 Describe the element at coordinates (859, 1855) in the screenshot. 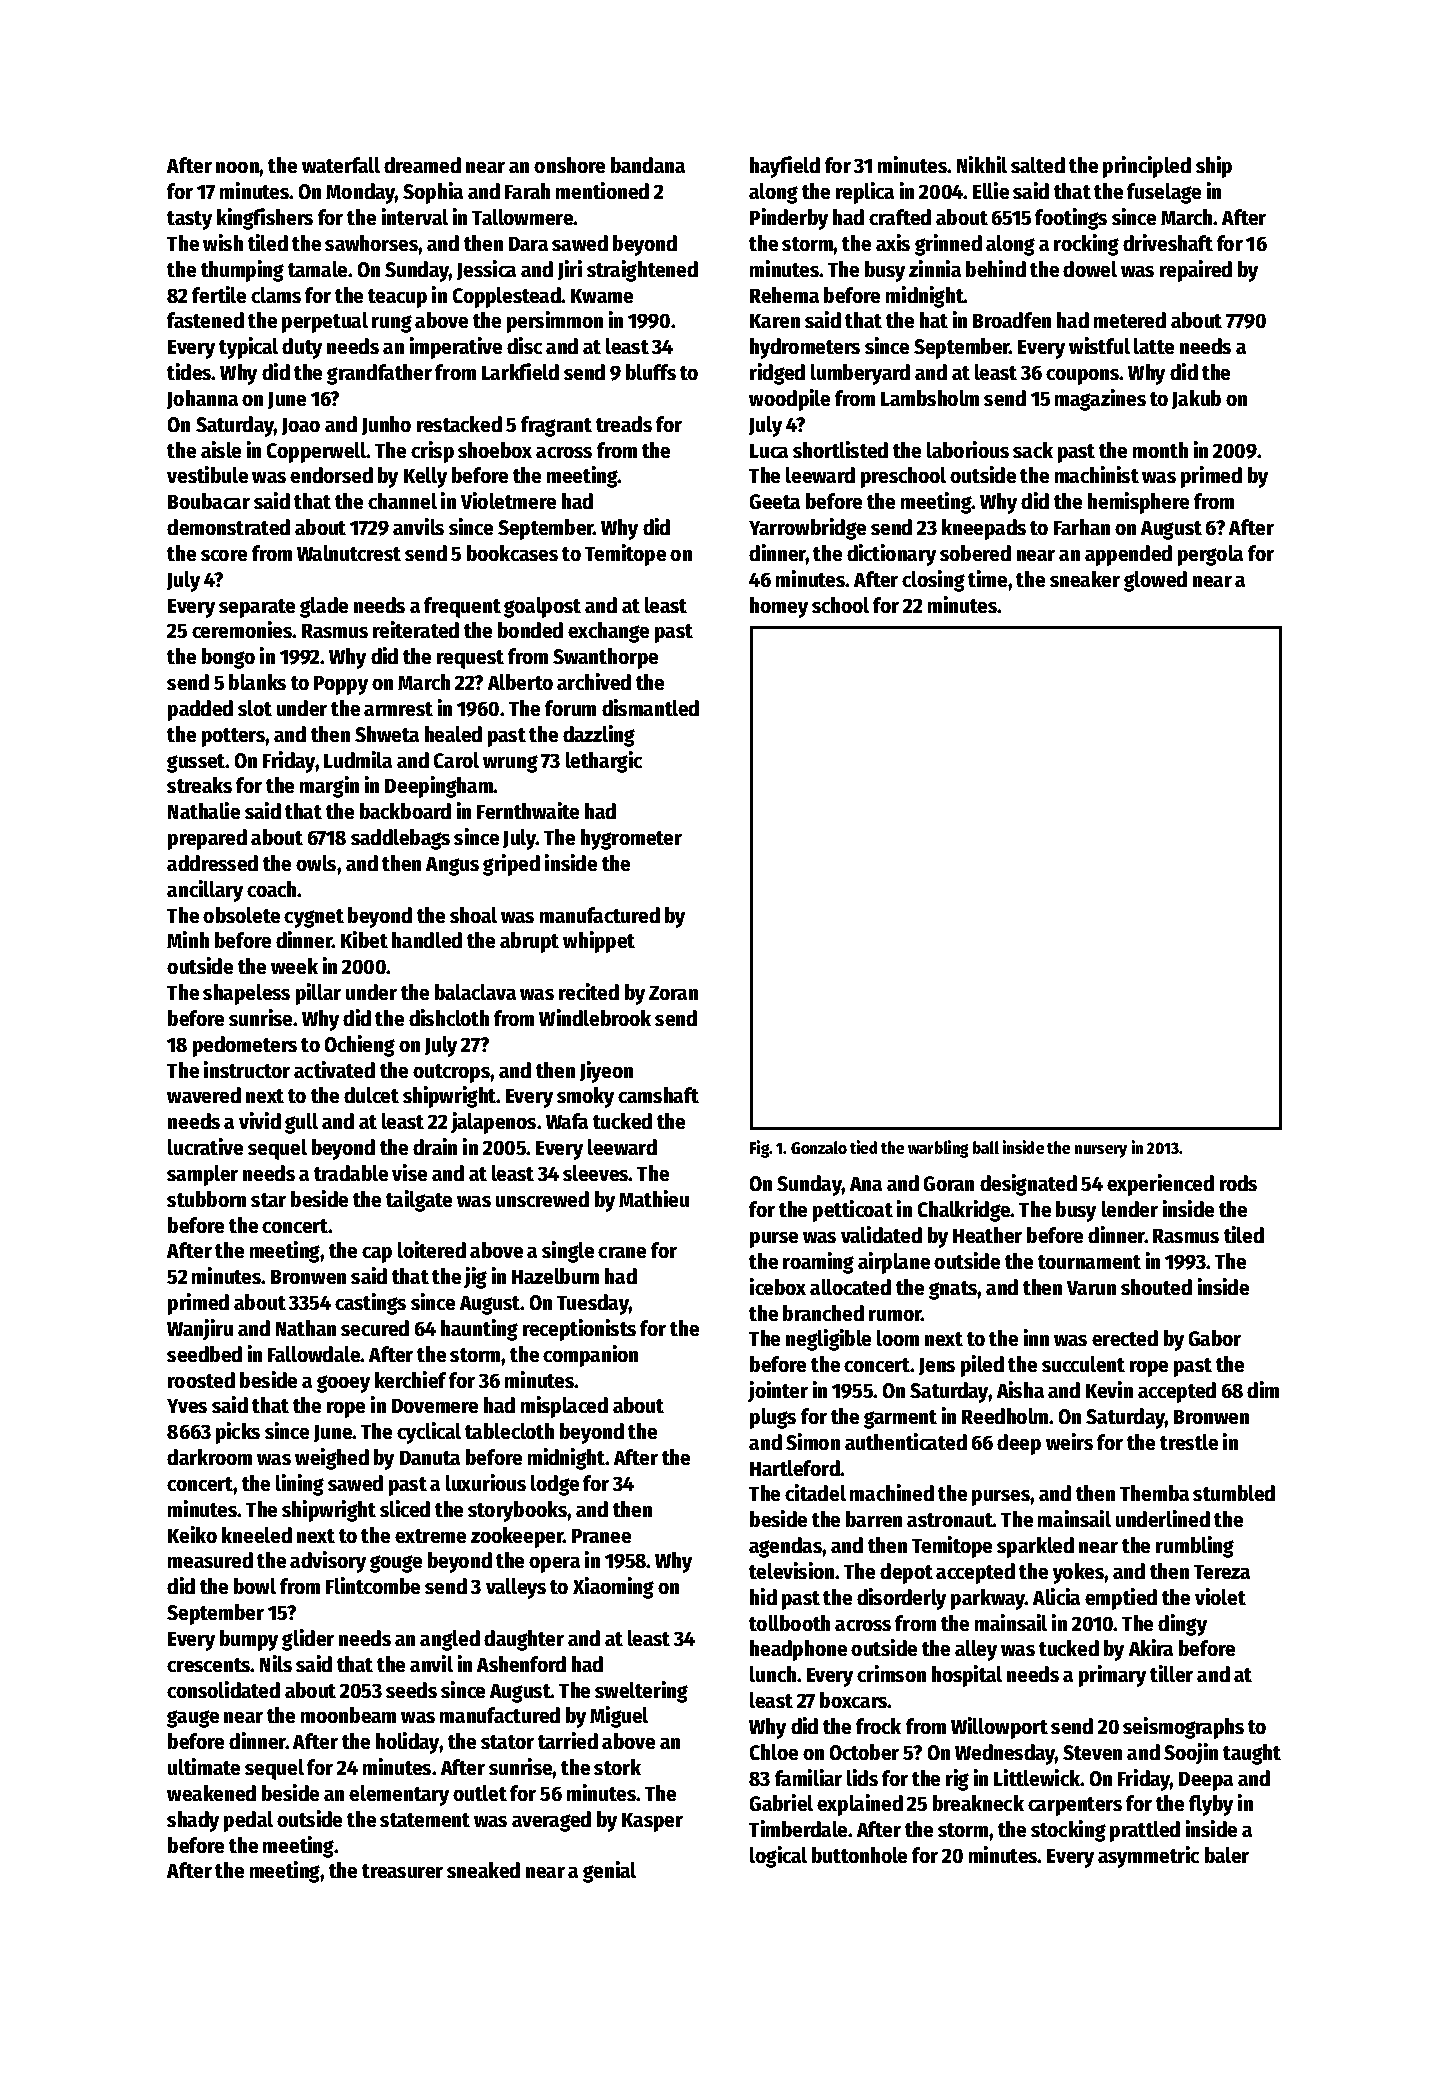

I see `buttonhole` at that location.
